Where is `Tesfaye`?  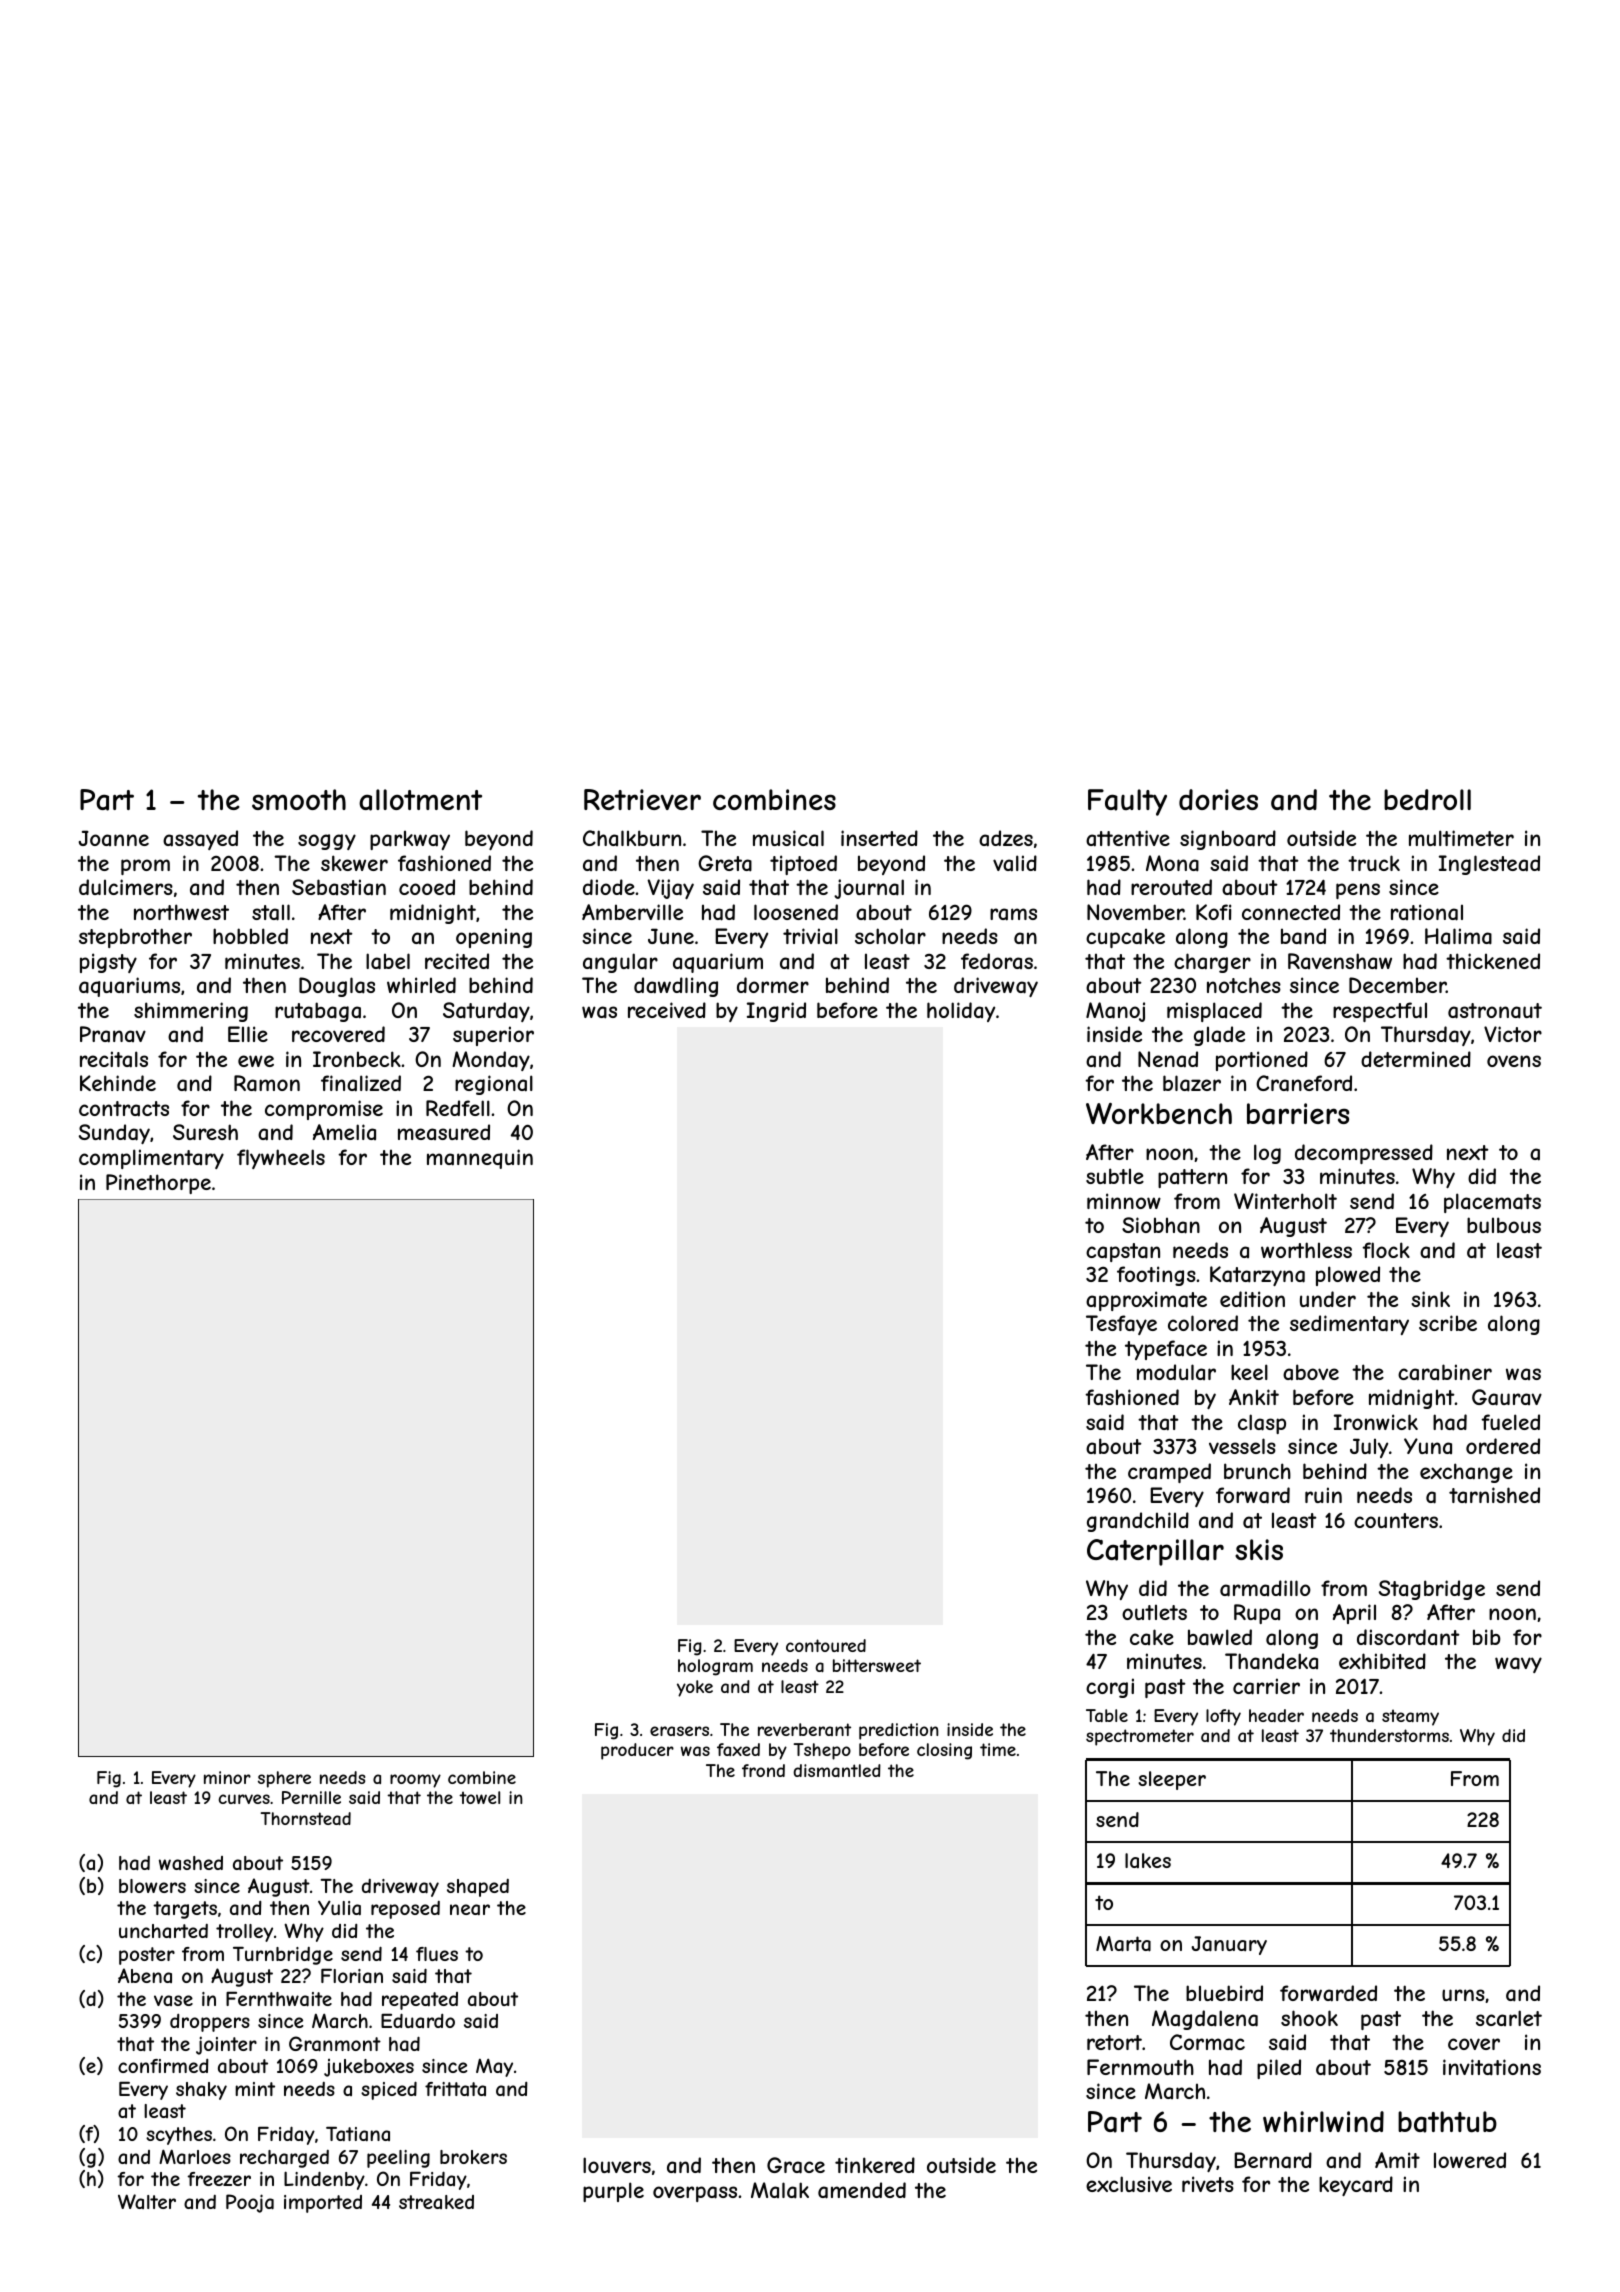 Tesfaye is located at coordinates (1121, 1325).
